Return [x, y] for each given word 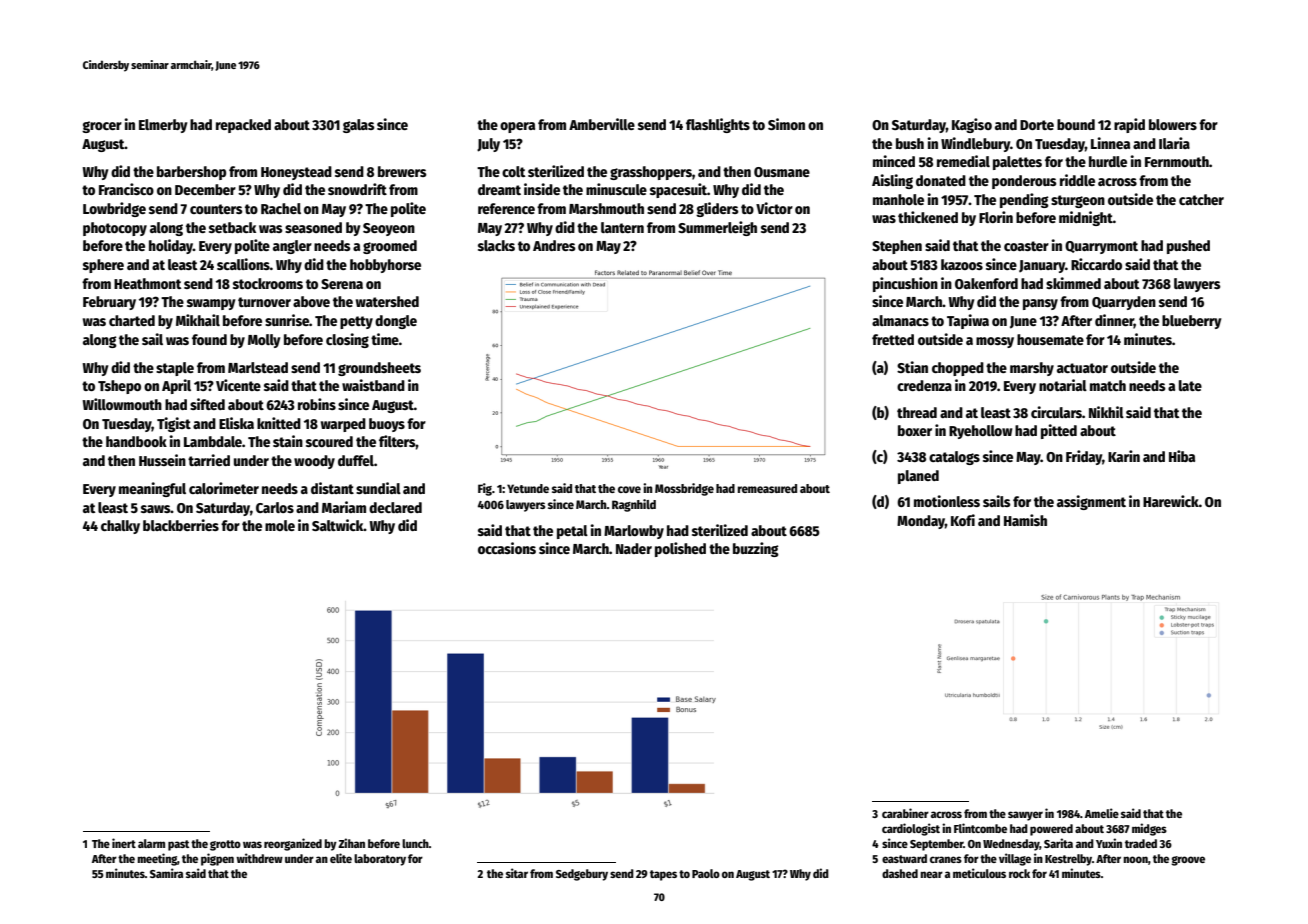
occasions [507, 548]
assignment [1091, 502]
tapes [663, 875]
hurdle [1108, 161]
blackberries [181, 525]
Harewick [1171, 501]
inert [124, 843]
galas [359, 126]
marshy [1032, 369]
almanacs [900, 320]
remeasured [767, 488]
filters [397, 441]
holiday [171, 246]
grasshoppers [651, 173]
